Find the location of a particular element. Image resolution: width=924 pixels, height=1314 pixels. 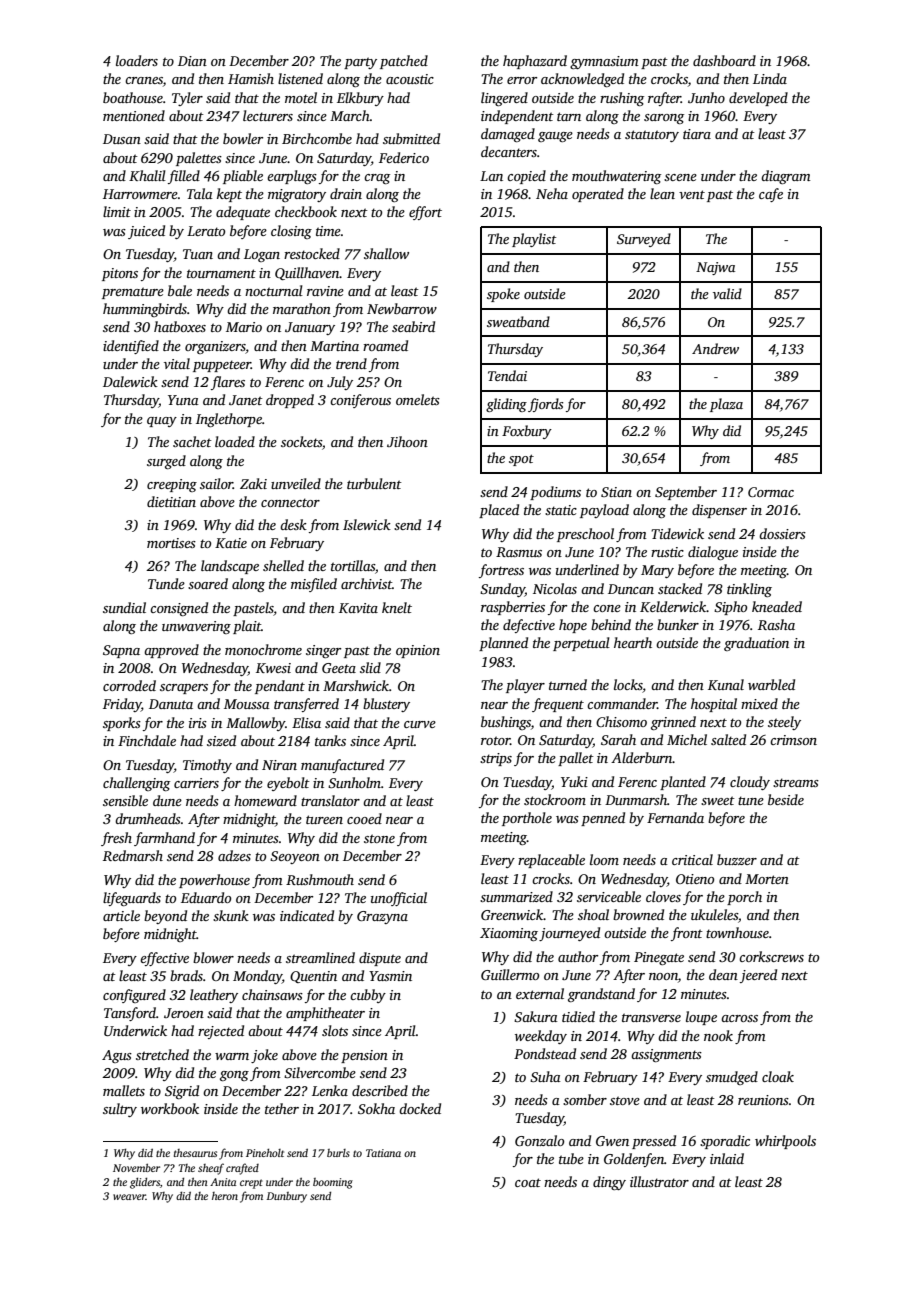

January is located at coordinates (310, 328).
